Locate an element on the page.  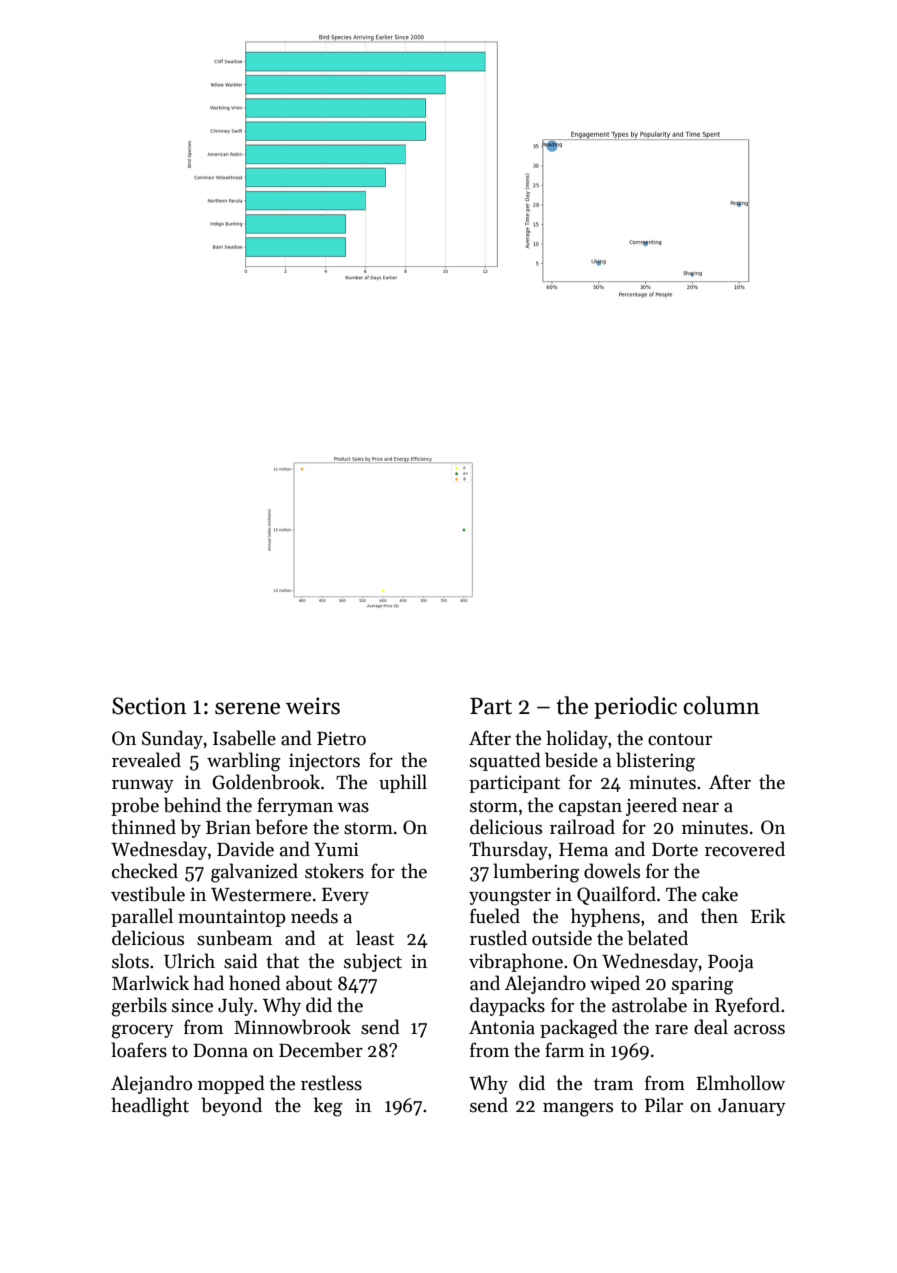
Goldenbrook is located at coordinates (266, 782).
